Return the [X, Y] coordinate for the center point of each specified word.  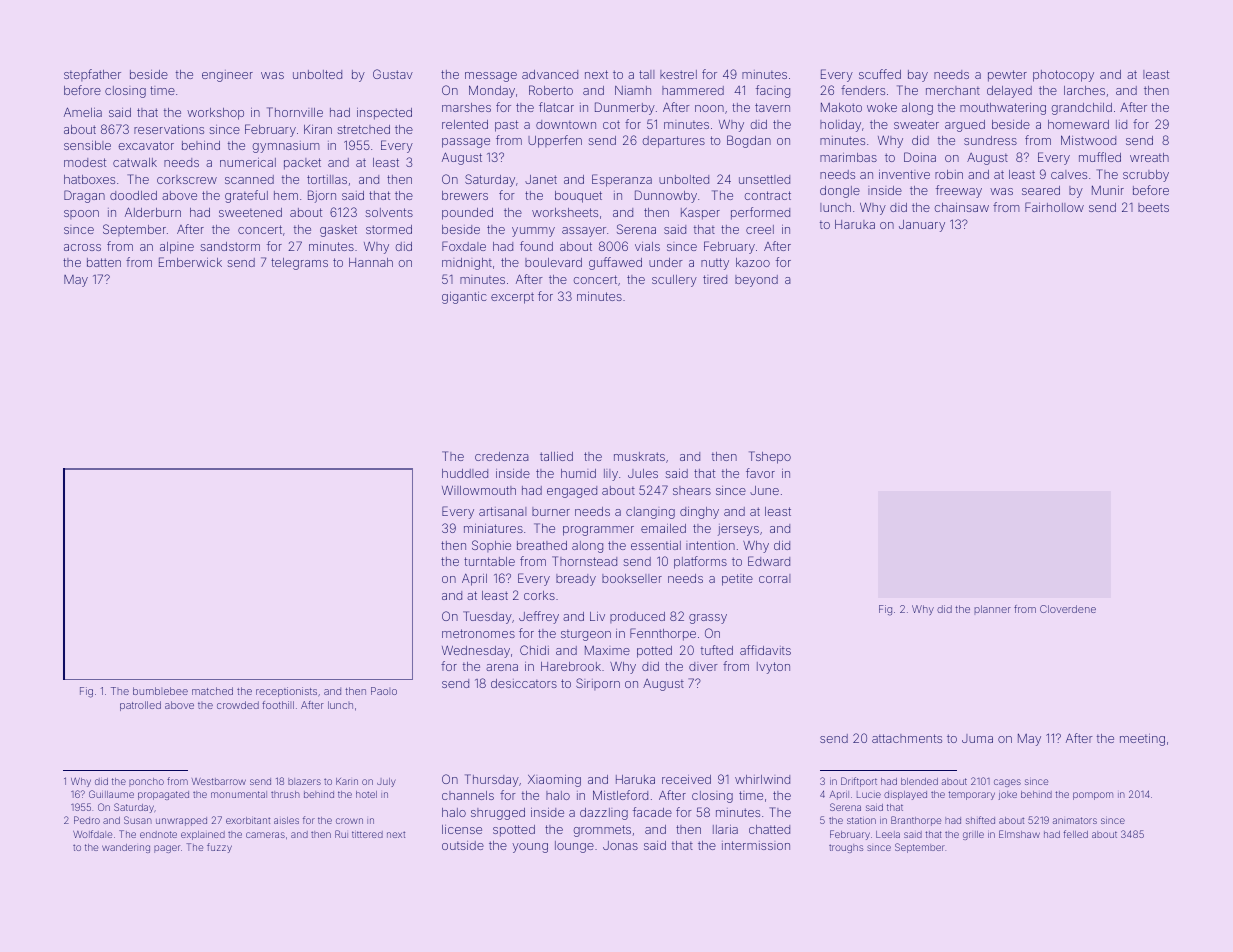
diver [703, 666]
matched [212, 691]
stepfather [92, 75]
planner [992, 610]
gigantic [464, 298]
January [922, 226]
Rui [341, 834]
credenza [502, 456]
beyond [756, 281]
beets [1153, 207]
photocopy [1063, 76]
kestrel [678, 74]
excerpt [512, 298]
